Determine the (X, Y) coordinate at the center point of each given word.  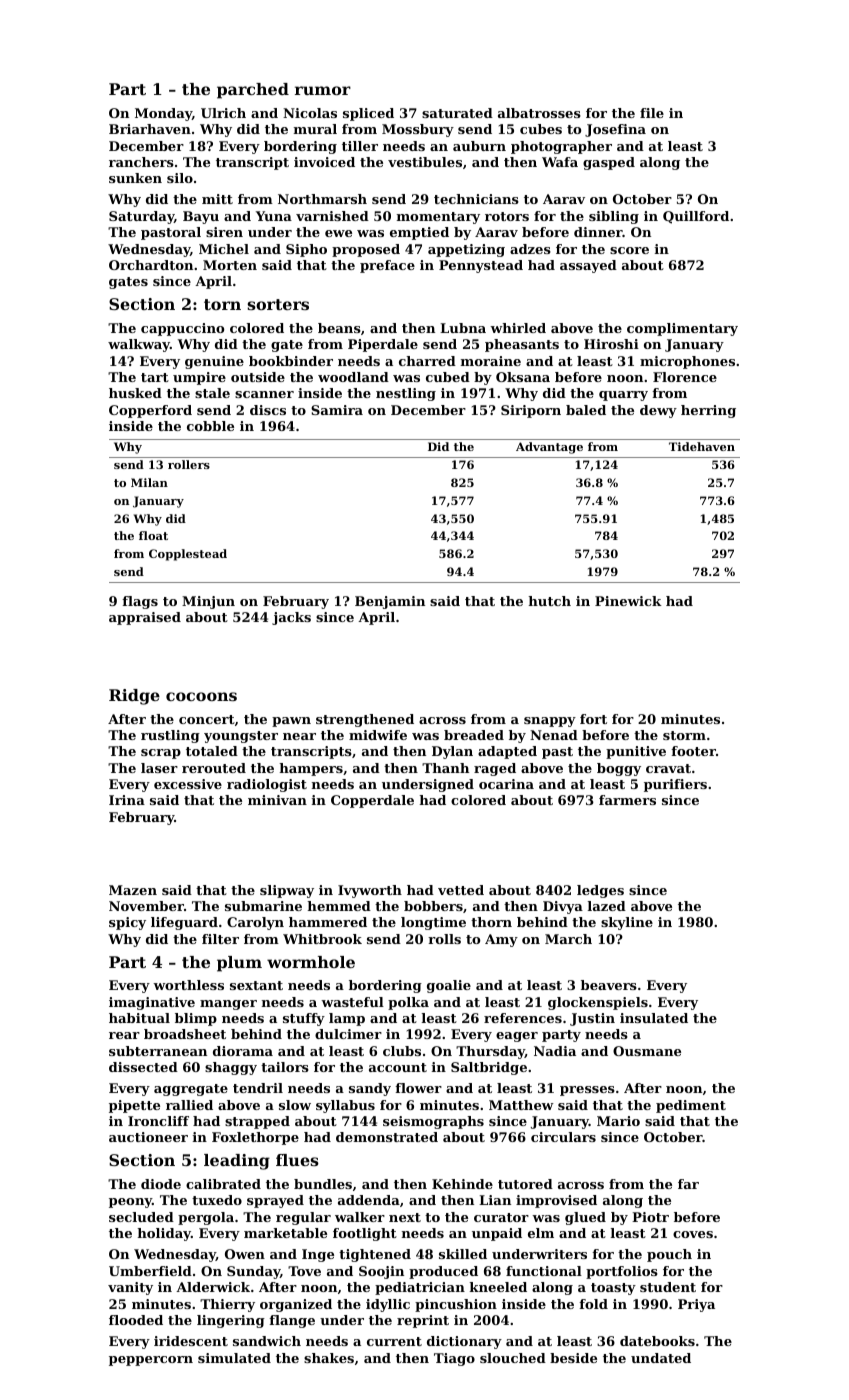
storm (684, 735)
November (146, 906)
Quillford (696, 217)
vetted (461, 890)
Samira (337, 410)
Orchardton (151, 265)
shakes (329, 1358)
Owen (245, 1254)
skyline (627, 923)
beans (339, 328)
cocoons (201, 696)
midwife (378, 735)
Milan (149, 482)
